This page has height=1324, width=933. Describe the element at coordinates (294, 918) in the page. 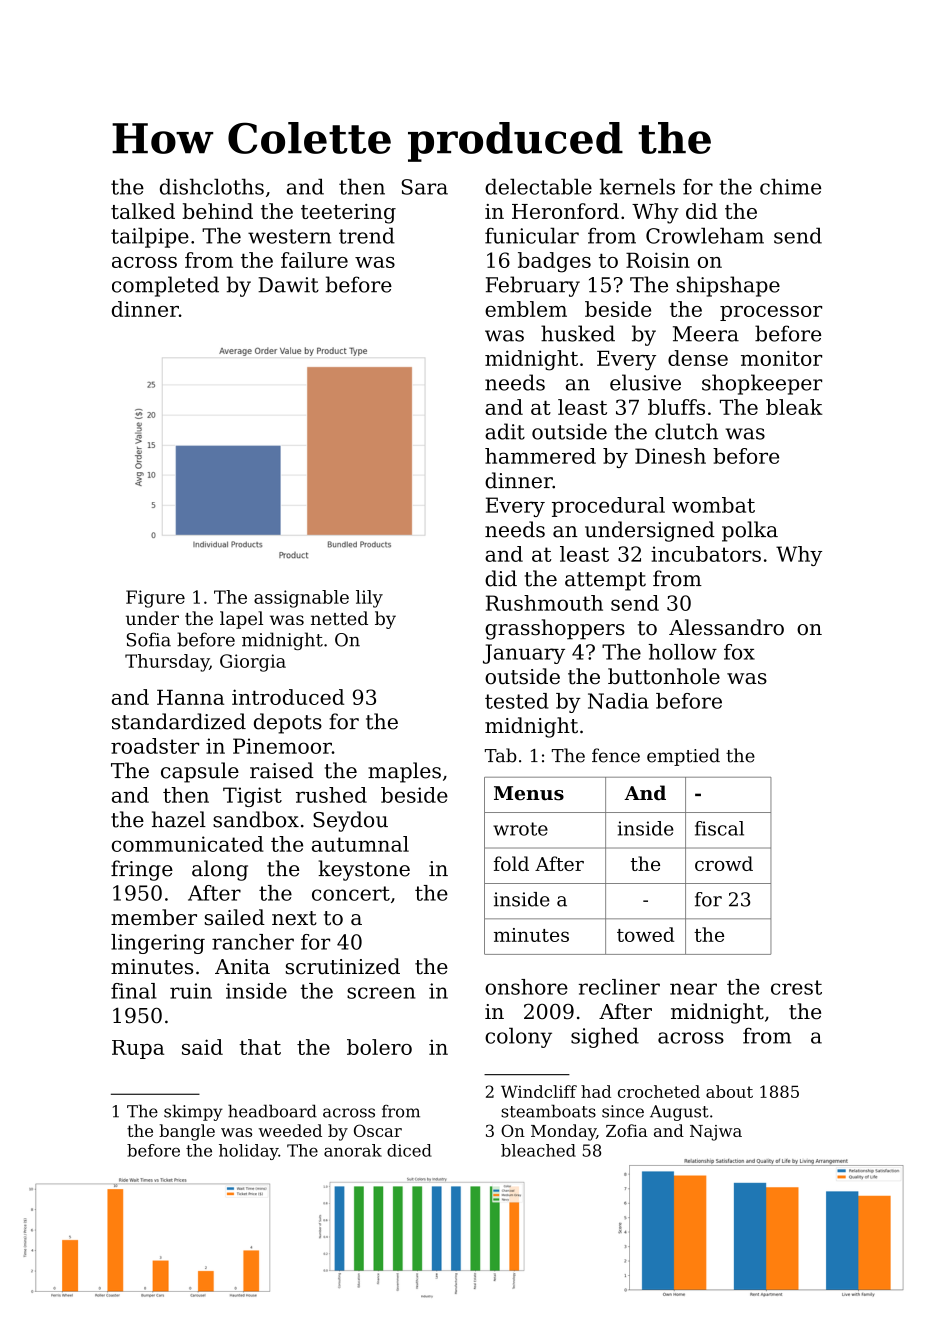

I see `next` at that location.
